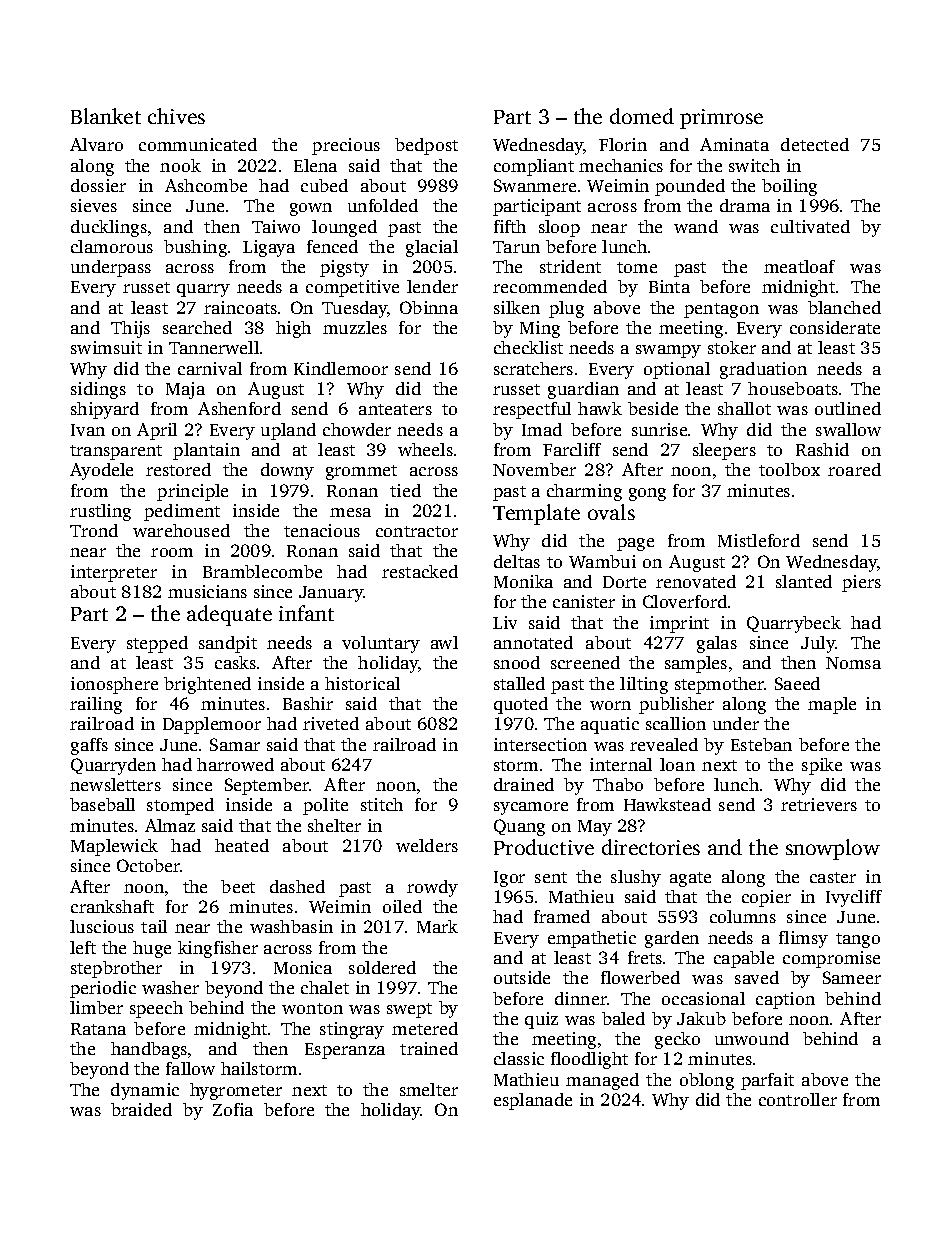 The height and width of the document is (1233, 952). I want to click on swimsuit, so click(106, 347).
